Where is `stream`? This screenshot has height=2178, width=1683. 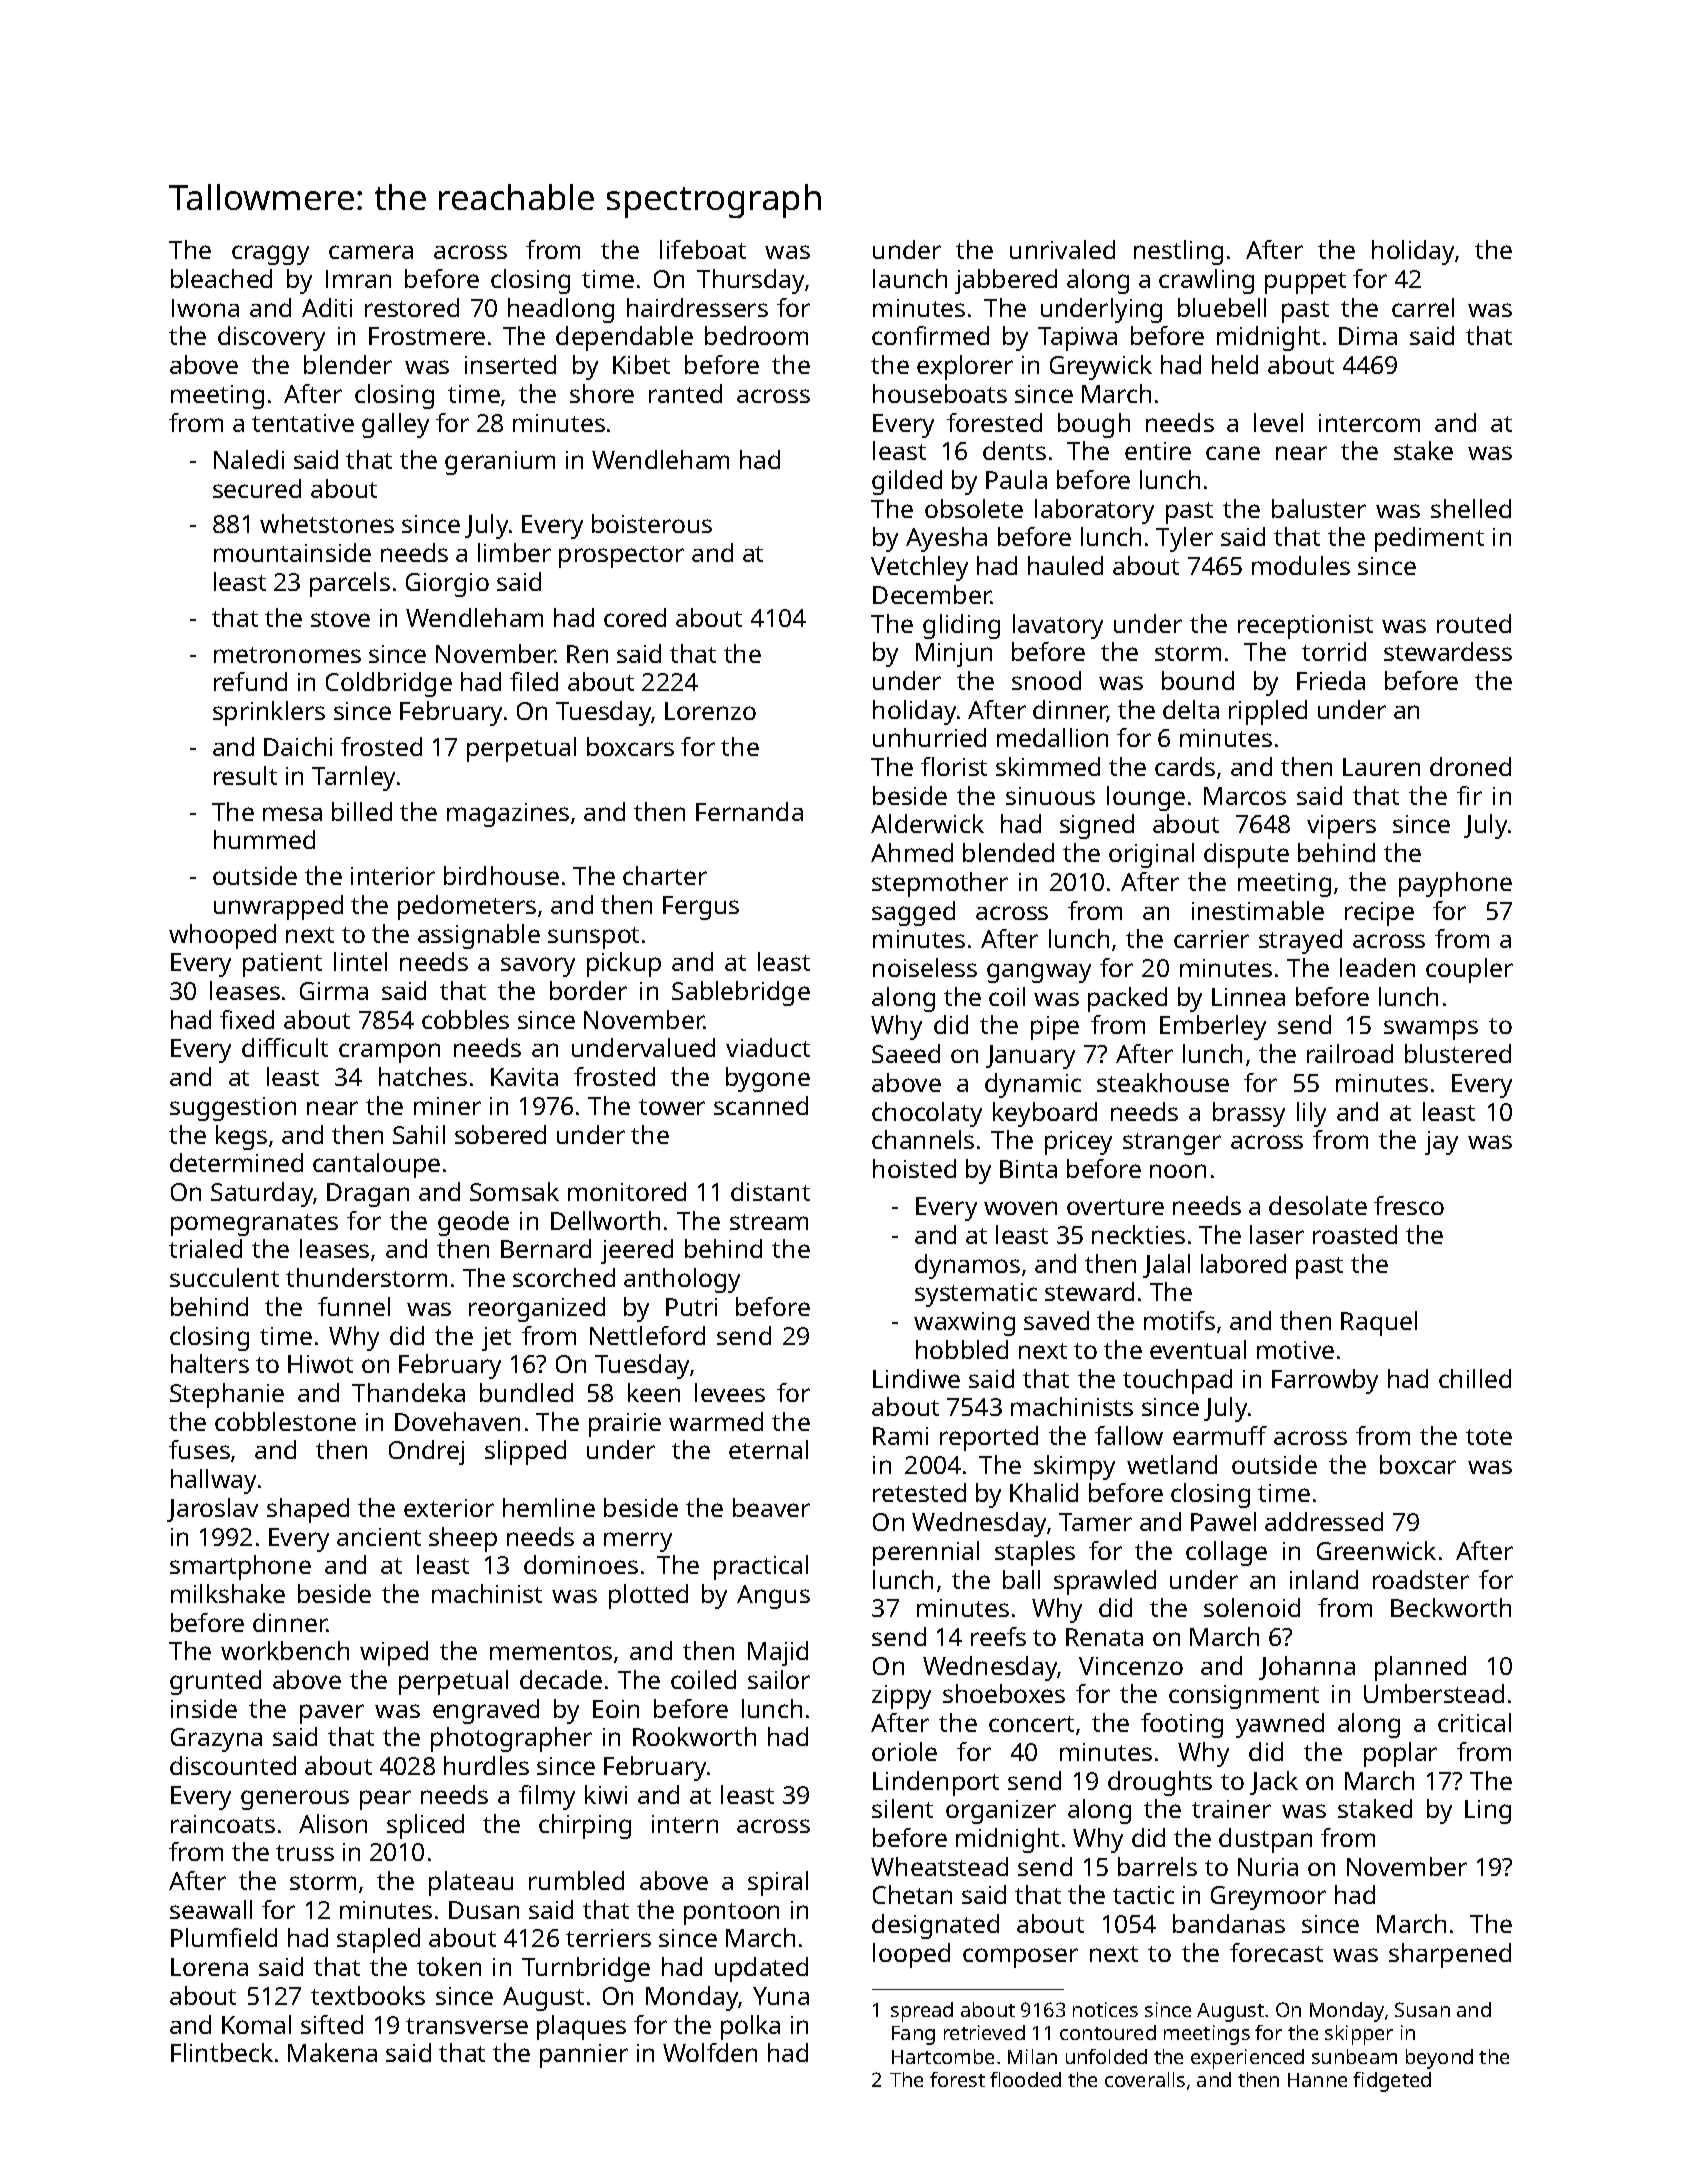 stream is located at coordinates (769, 1222).
